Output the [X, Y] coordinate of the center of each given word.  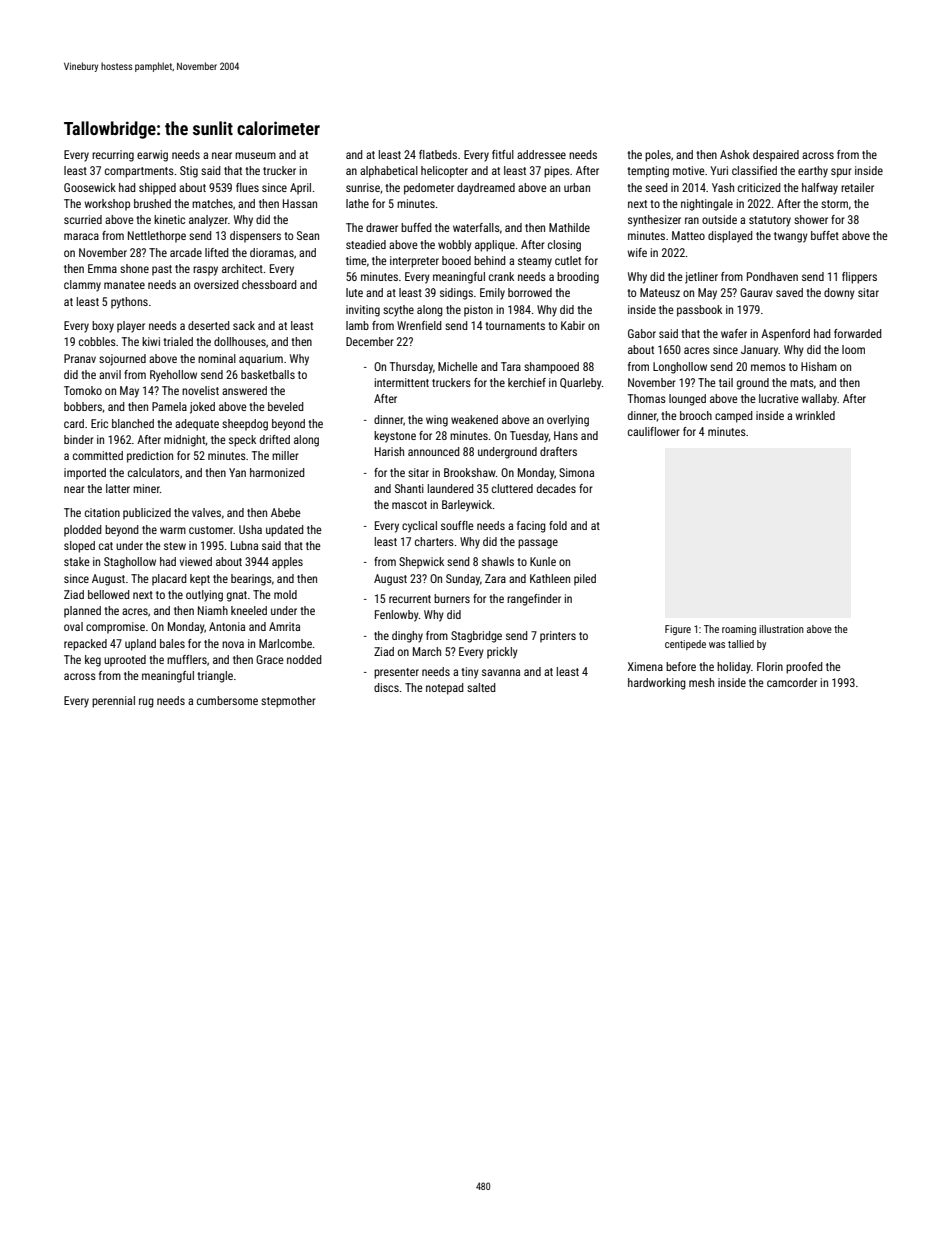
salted [481, 687]
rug [146, 703]
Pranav [80, 358]
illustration [781, 629]
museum [255, 155]
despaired [776, 156]
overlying [568, 421]
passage [538, 544]
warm [173, 530]
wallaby [819, 400]
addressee [541, 154]
